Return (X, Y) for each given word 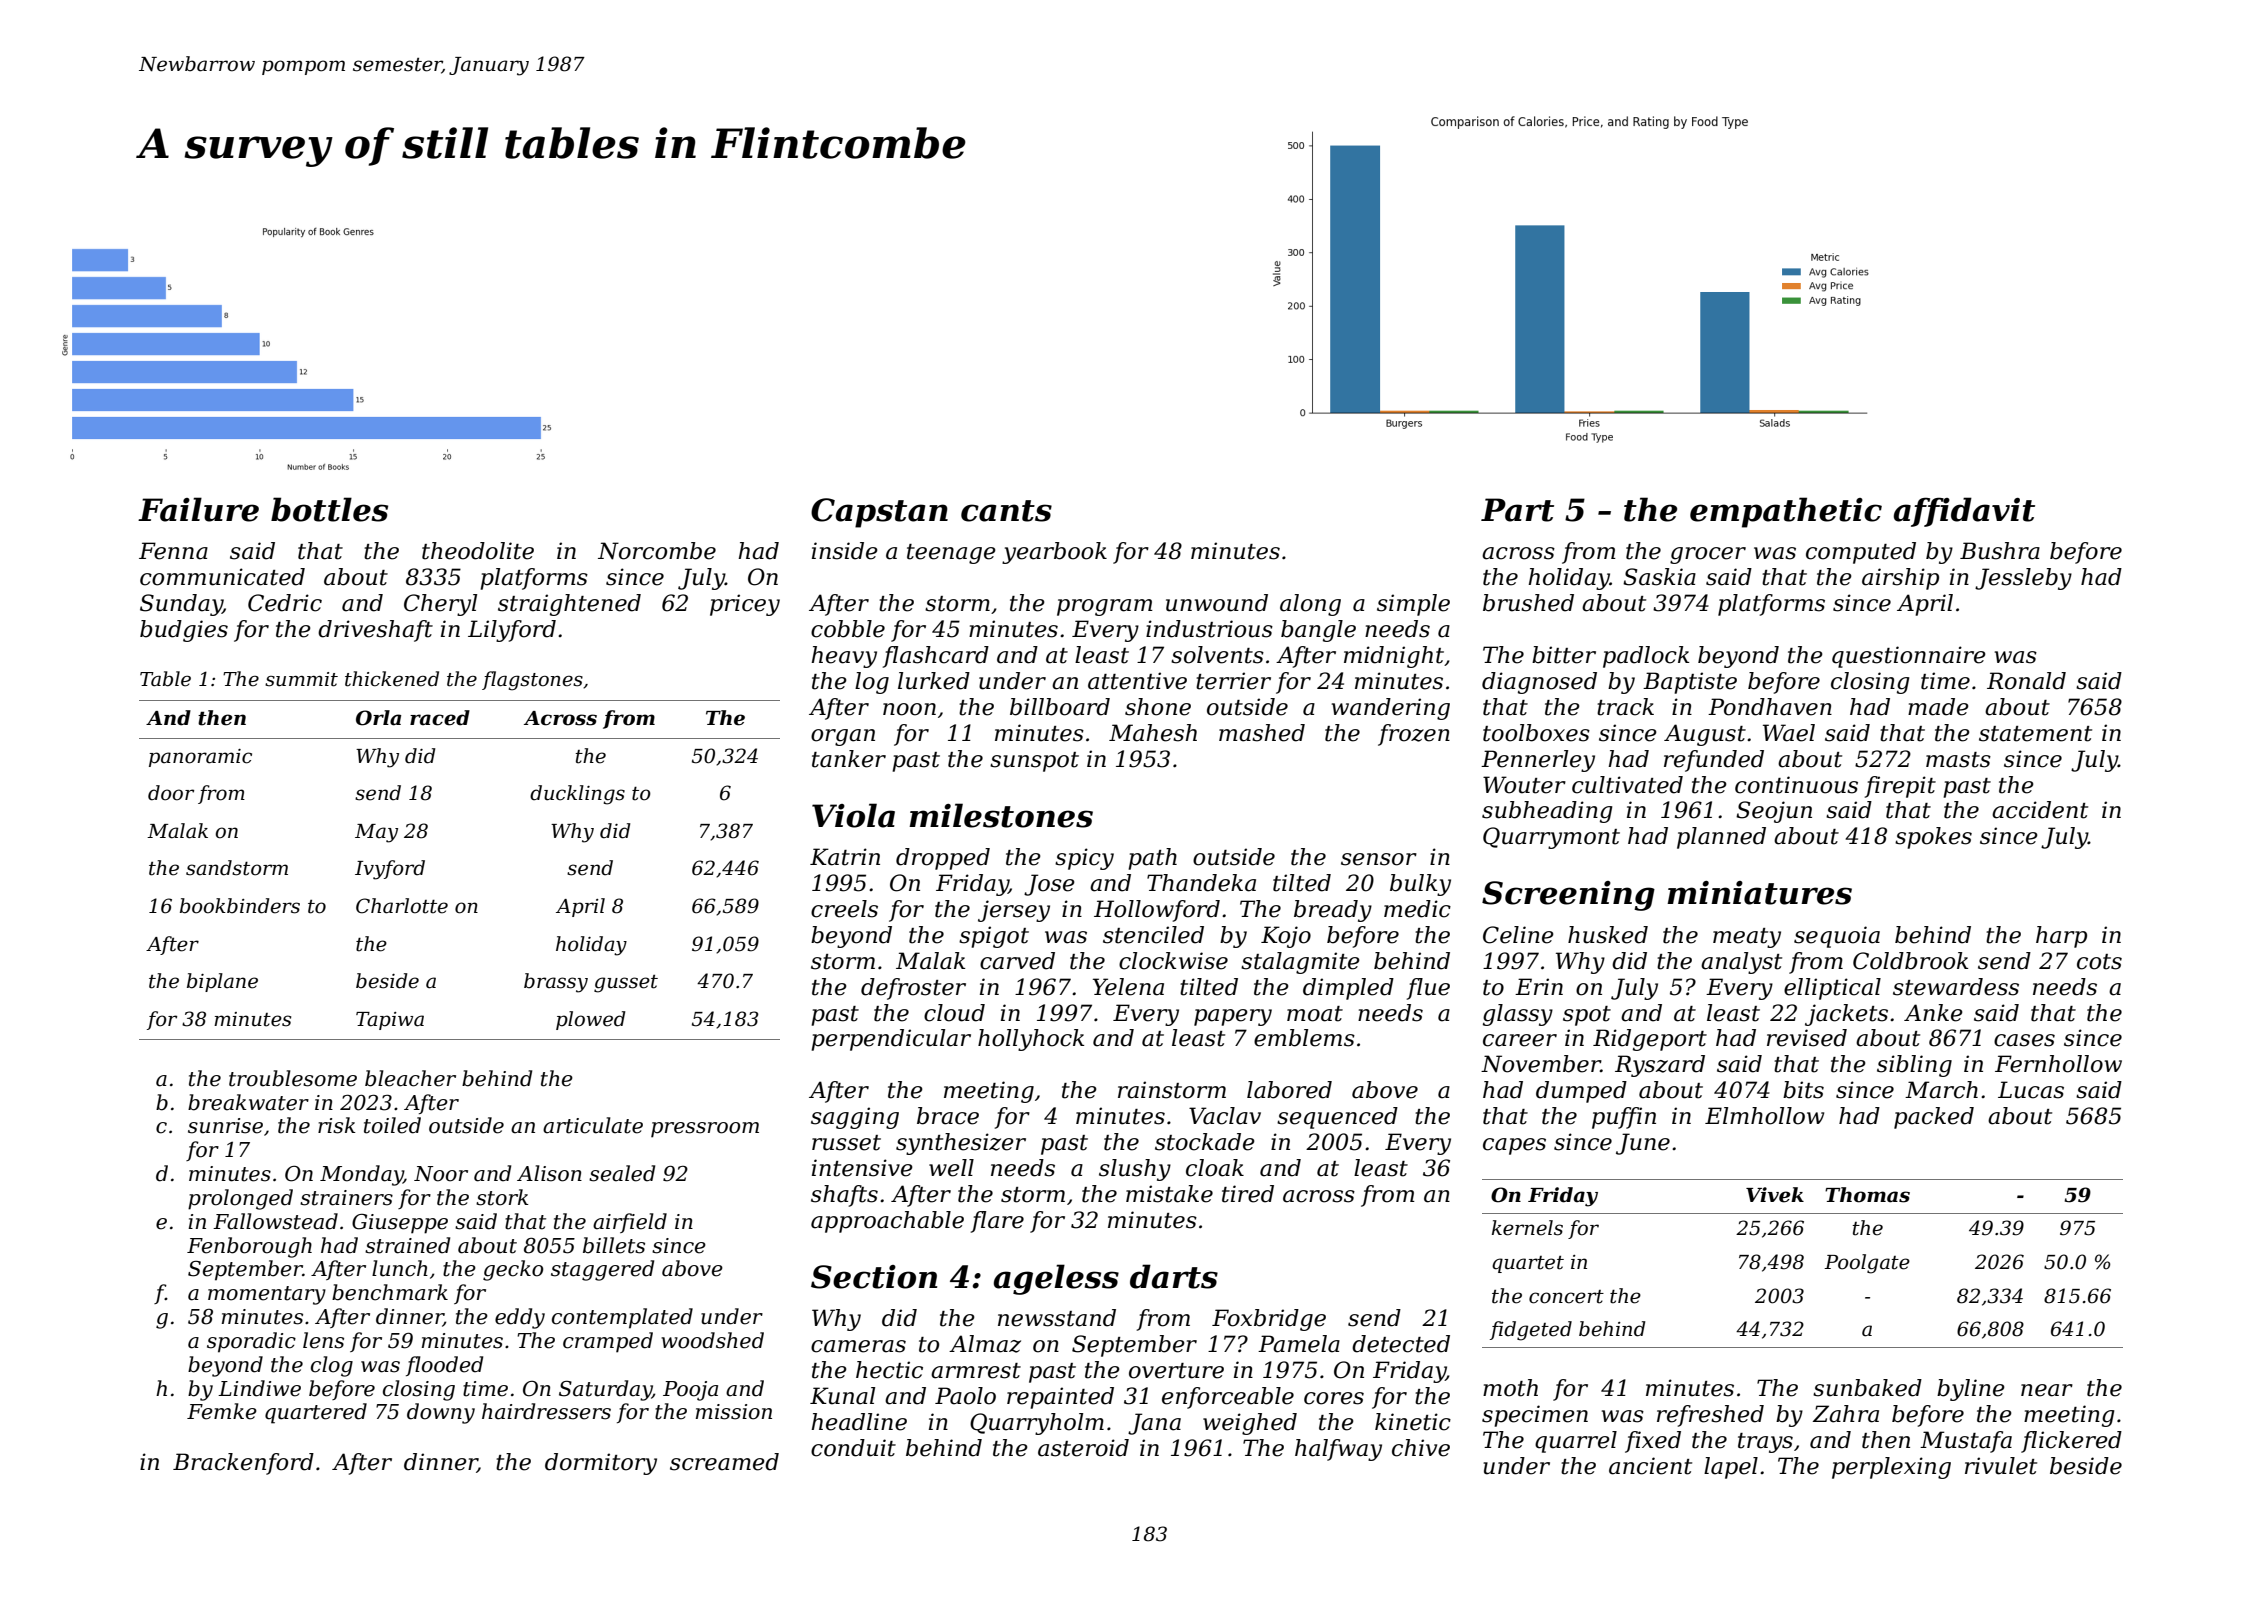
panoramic (200, 758)
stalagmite (1300, 963)
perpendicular (891, 1040)
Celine (1518, 935)
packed (1934, 1118)
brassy (556, 983)
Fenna (173, 551)
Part (1517, 510)
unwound (1217, 603)
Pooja (690, 1391)
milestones (1001, 815)
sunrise (225, 1126)
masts (1958, 760)
